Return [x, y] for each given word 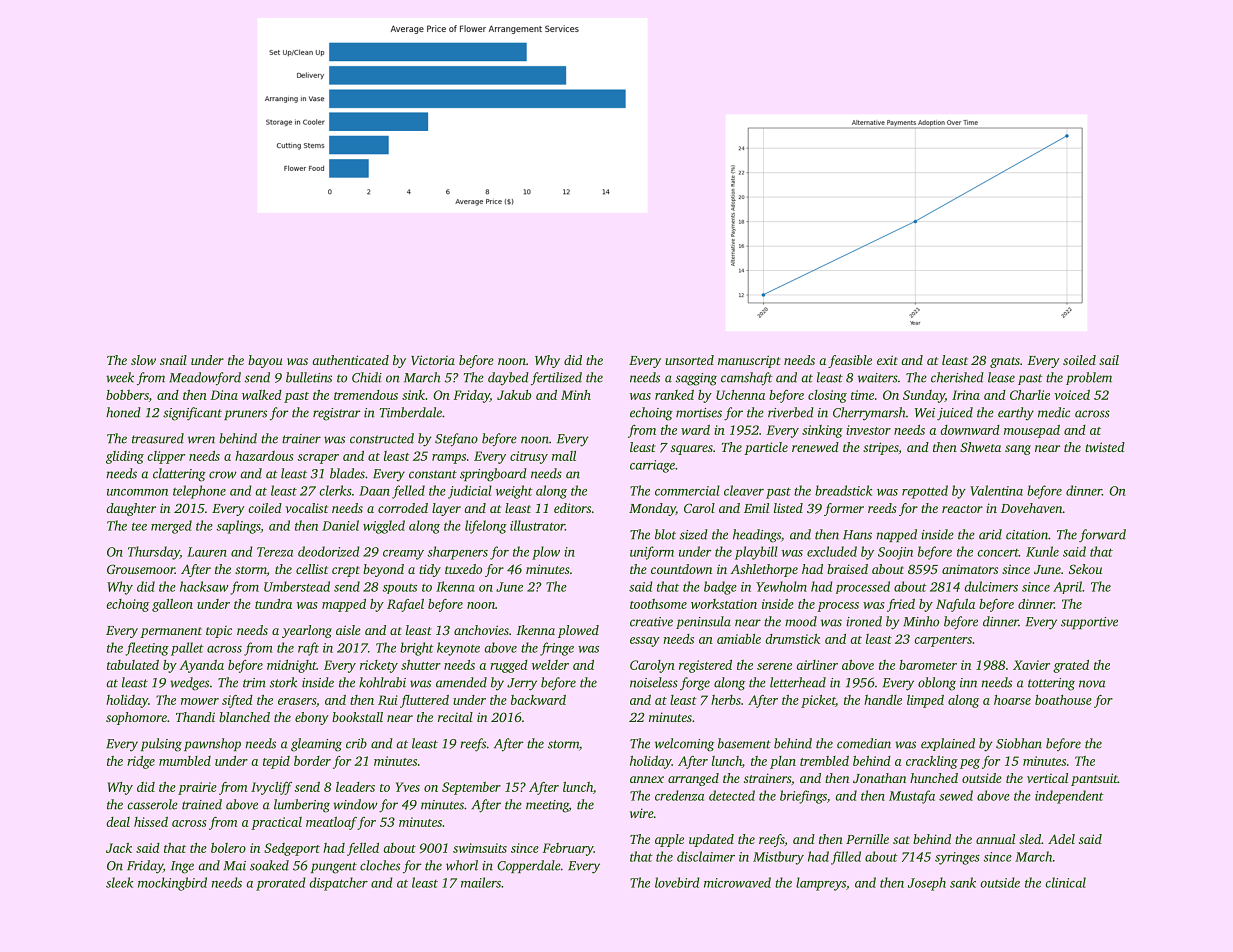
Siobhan [1019, 743]
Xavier [1031, 665]
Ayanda [201, 666]
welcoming [684, 745]
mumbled [185, 761]
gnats [1005, 362]
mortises [699, 413]
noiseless [654, 682]
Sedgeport [292, 849]
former [844, 509]
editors [572, 508]
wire [642, 813]
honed [123, 412]
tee [139, 527]
